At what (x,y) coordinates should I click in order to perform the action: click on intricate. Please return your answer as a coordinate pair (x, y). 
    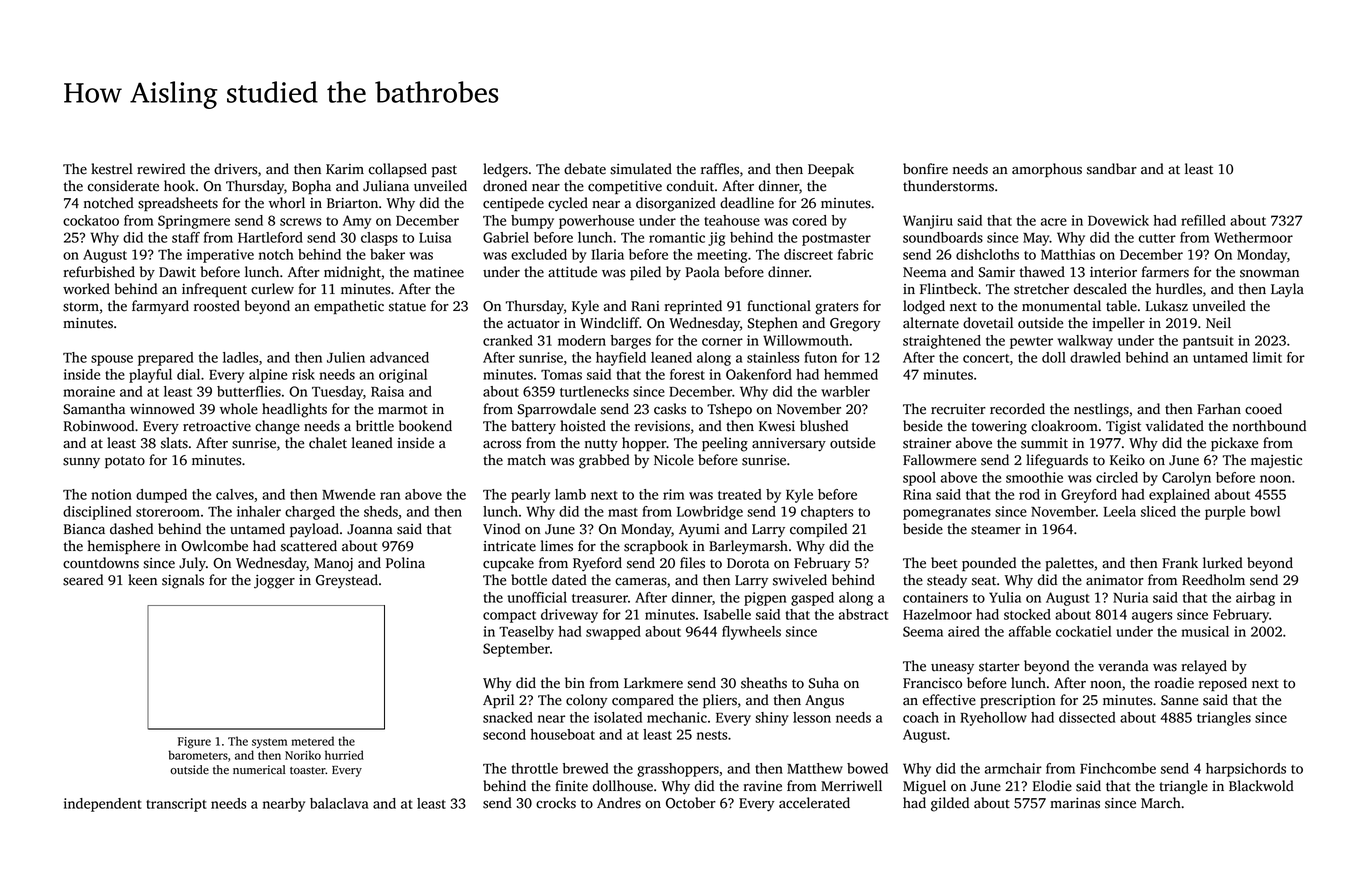
    Looking at the image, I should click on (509, 546).
